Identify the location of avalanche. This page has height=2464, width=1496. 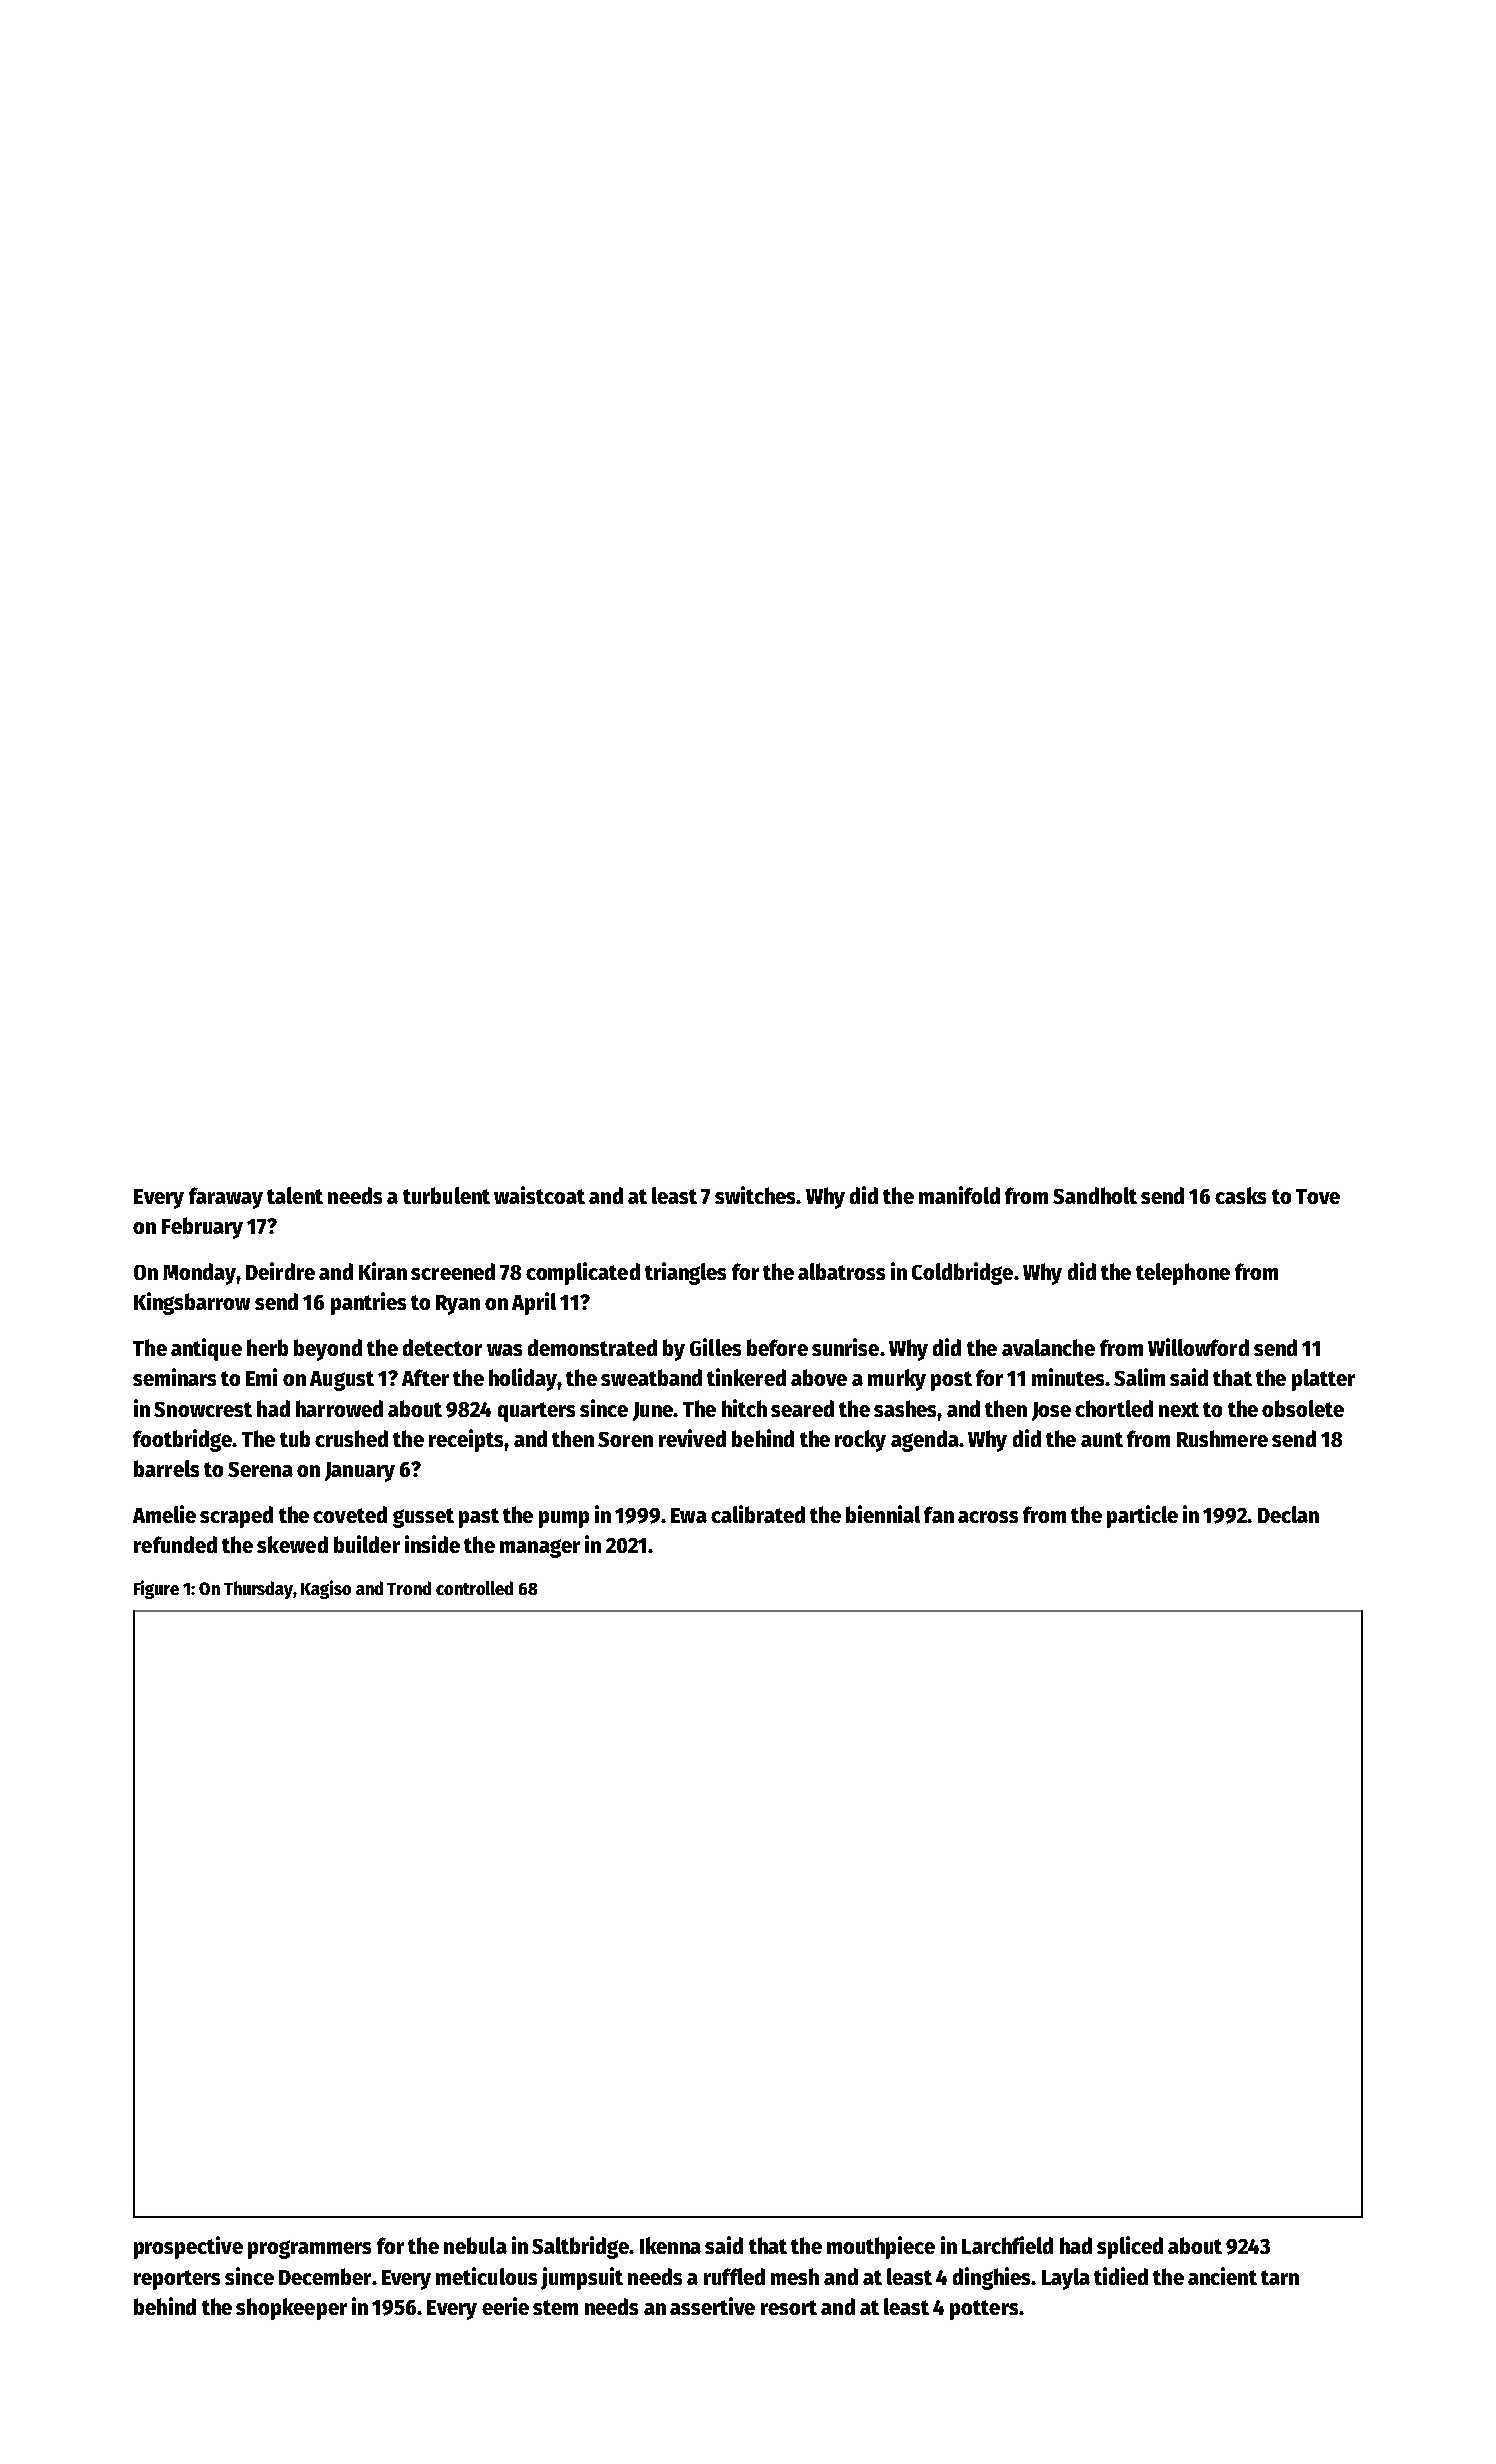
(1048, 1347).
